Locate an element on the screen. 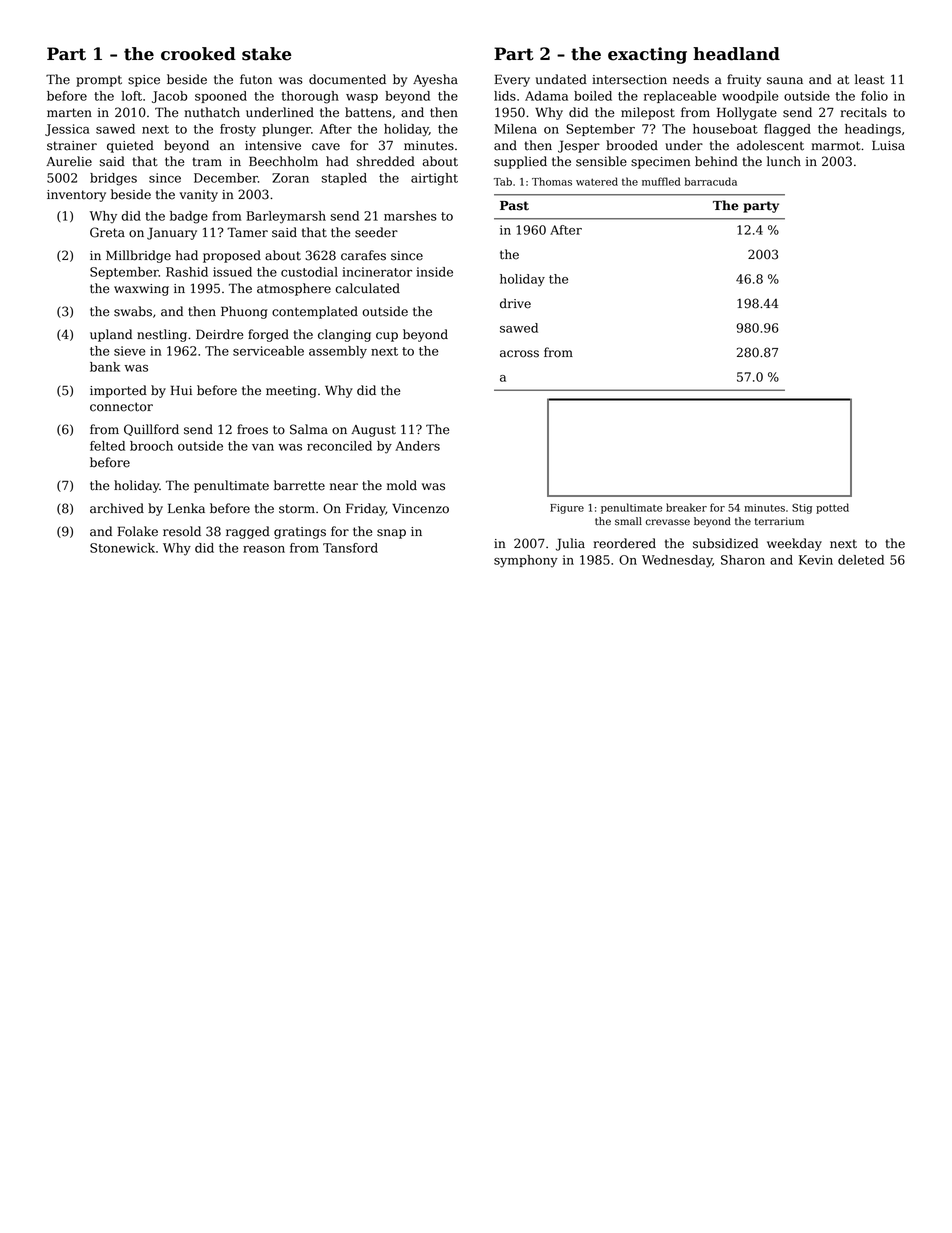 The height and width of the screenshot is (1233, 952). connector is located at coordinates (121, 407).
